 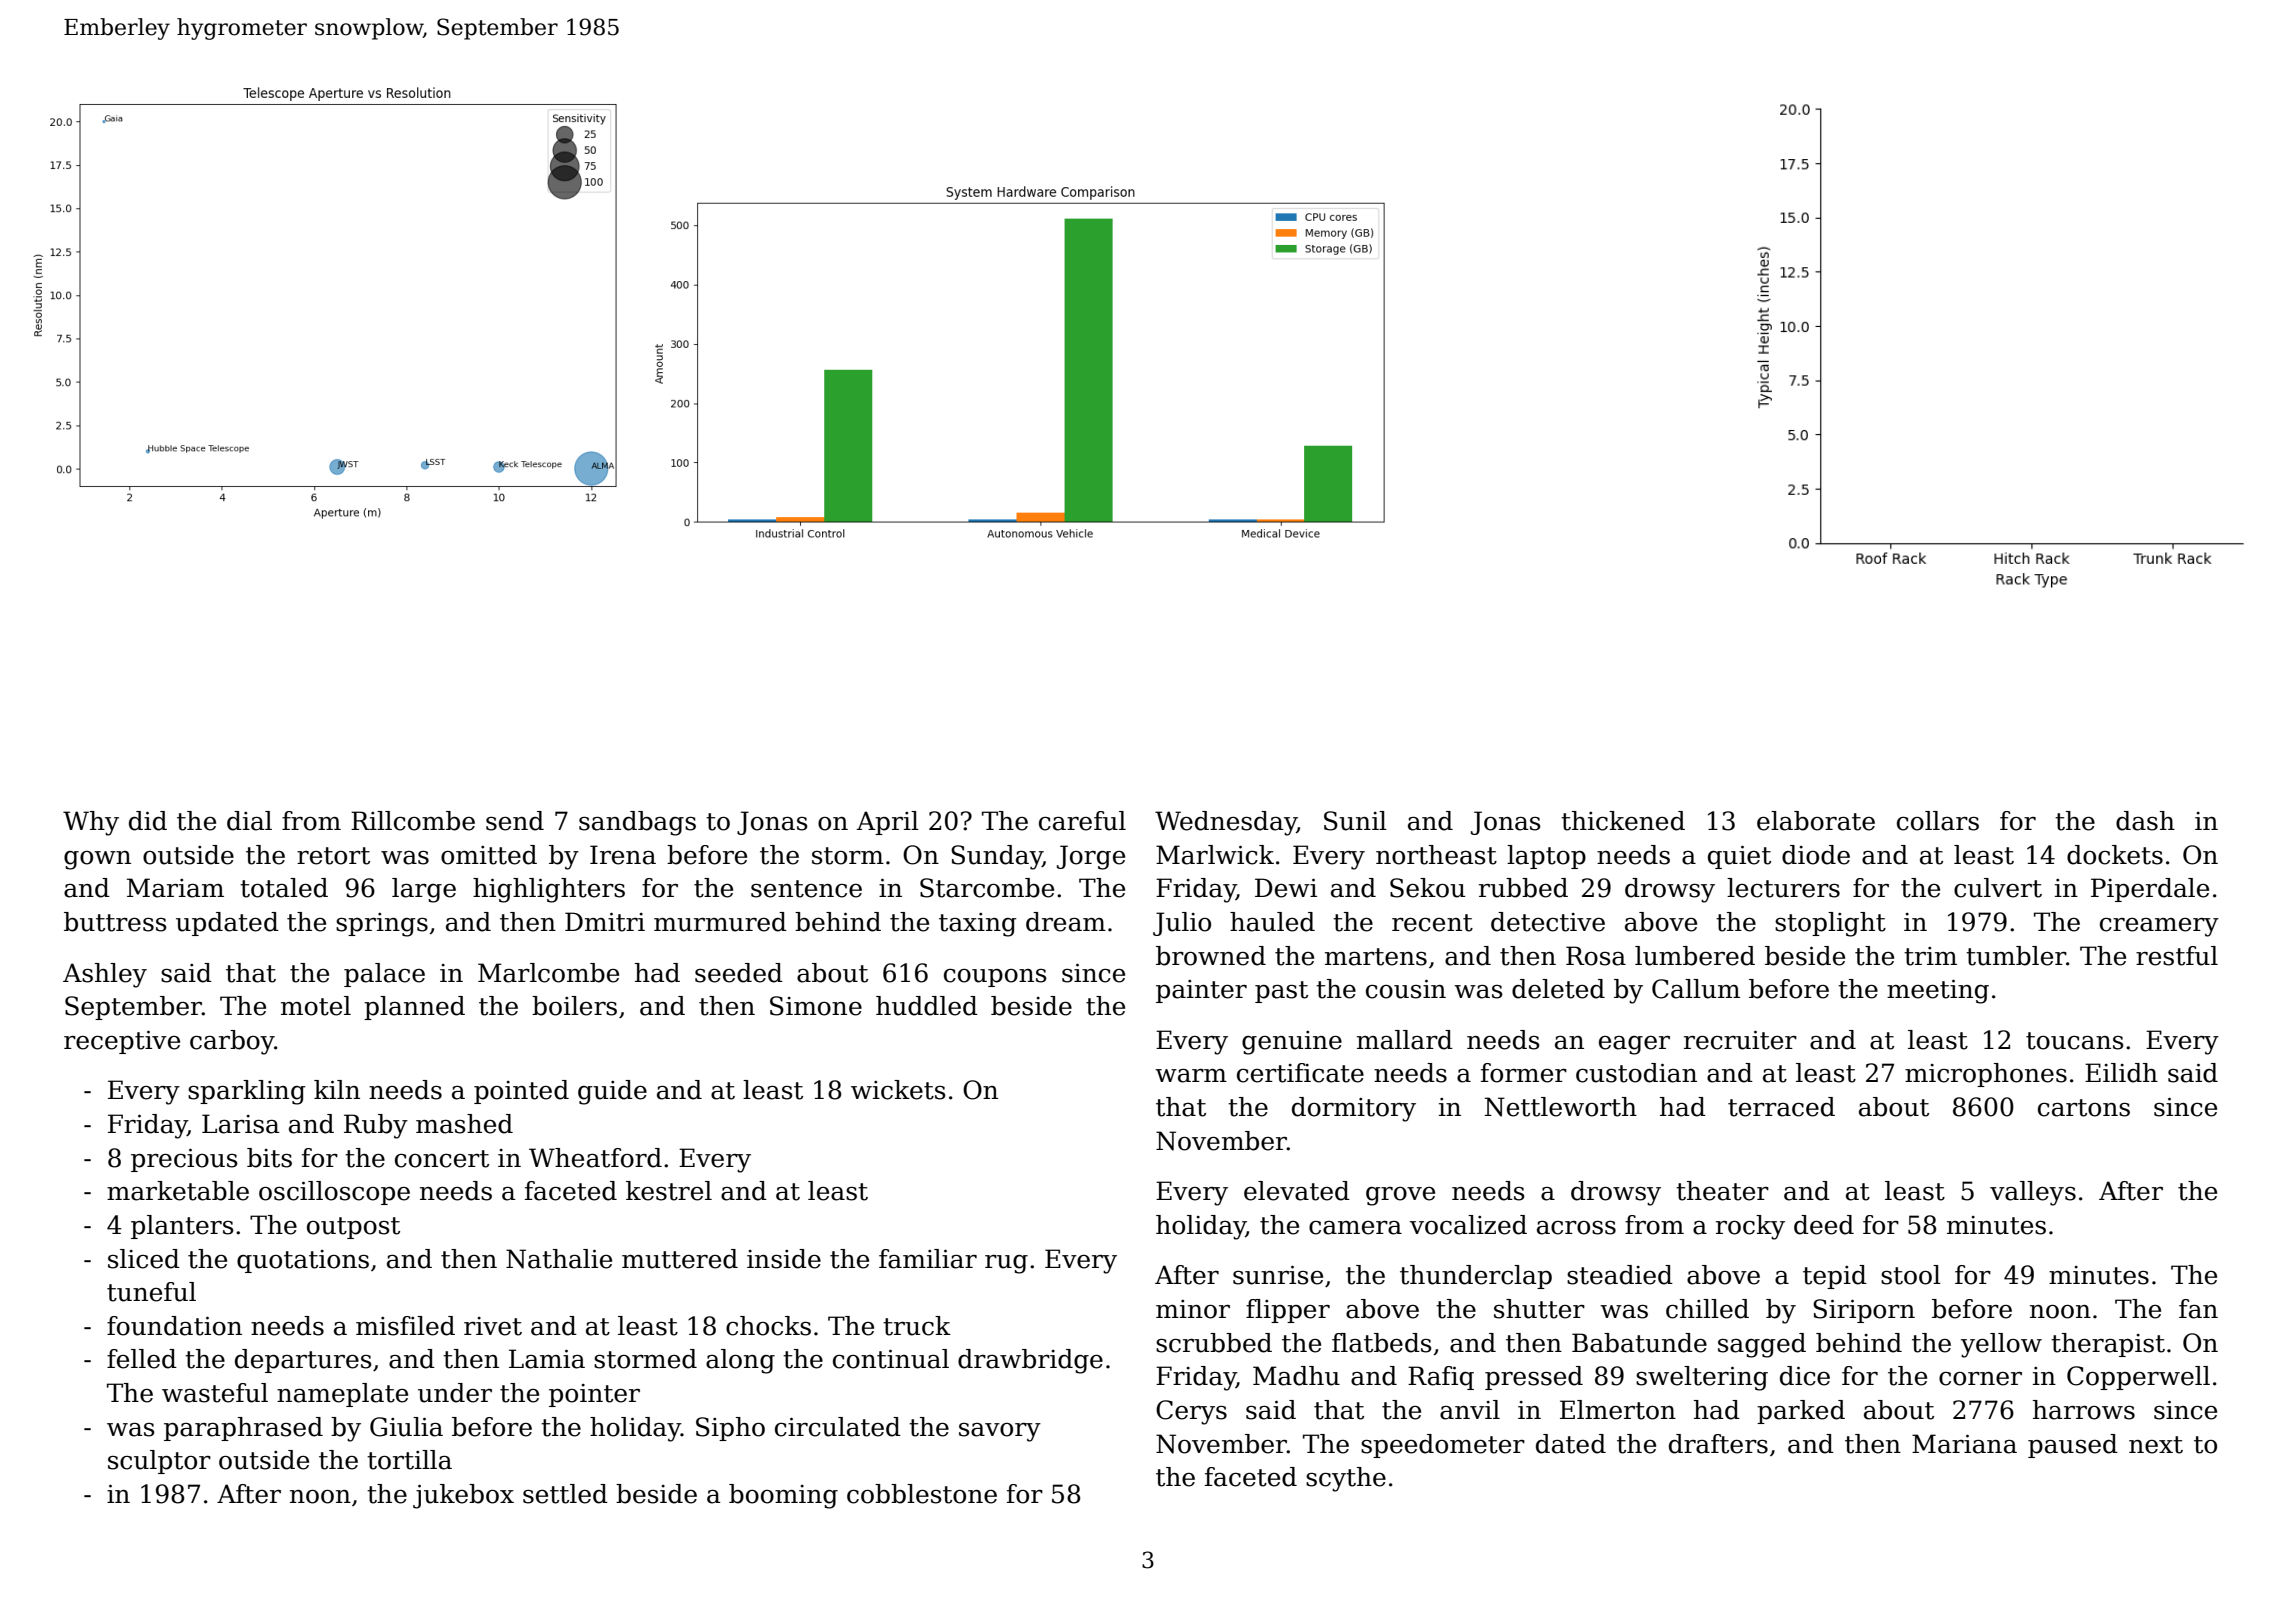 What do you see at coordinates (489, 855) in the screenshot?
I see `omitted` at bounding box center [489, 855].
